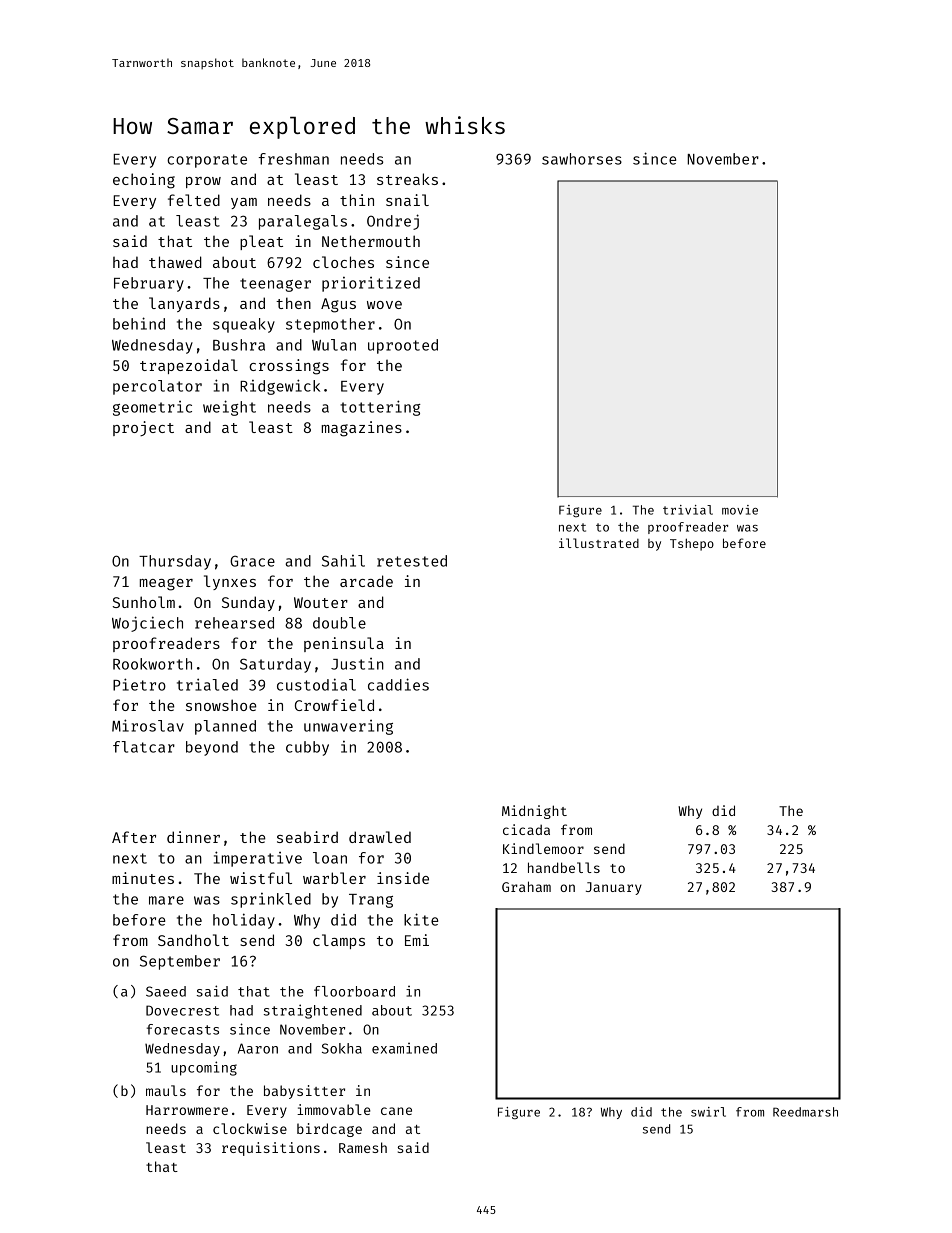 The height and width of the screenshot is (1233, 952). Describe the element at coordinates (175, 262) in the screenshot. I see `thawed` at that location.
